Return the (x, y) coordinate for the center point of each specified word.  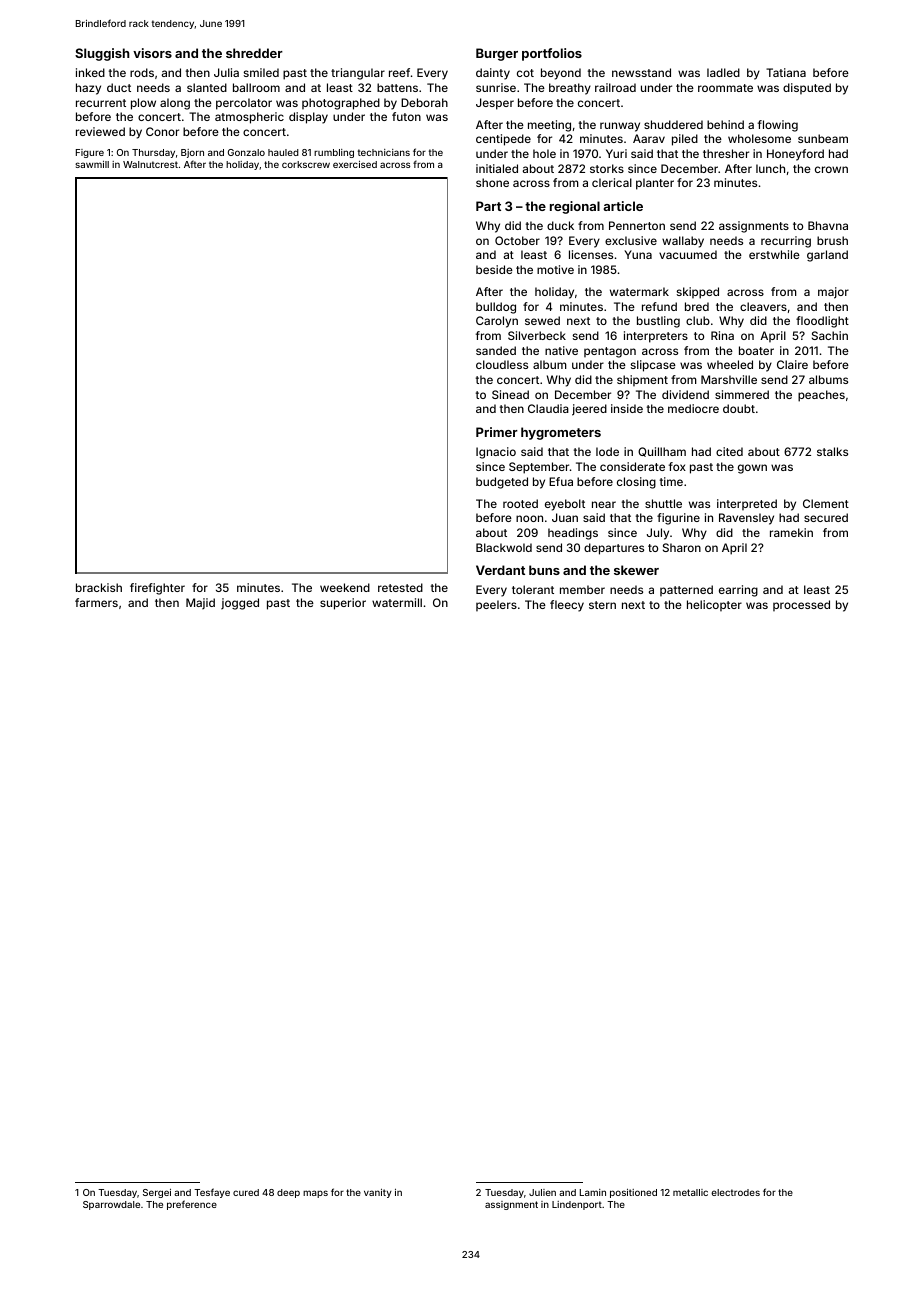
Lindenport (577, 1205)
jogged (240, 604)
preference (192, 1205)
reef (399, 72)
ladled (723, 72)
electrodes (735, 1192)
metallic (690, 1192)
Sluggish (102, 54)
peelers (496, 605)
